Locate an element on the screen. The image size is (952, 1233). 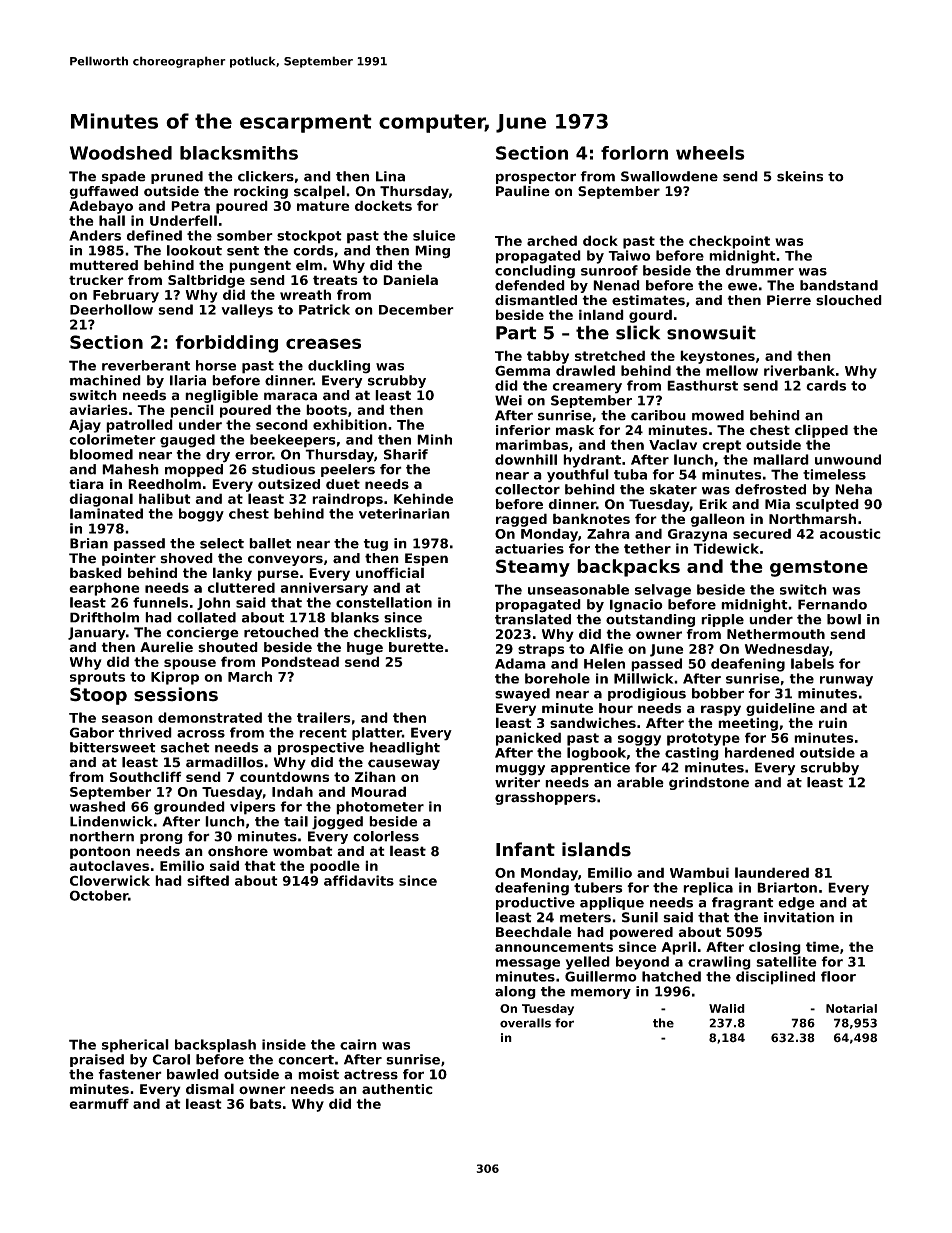
hardened is located at coordinates (759, 752).
